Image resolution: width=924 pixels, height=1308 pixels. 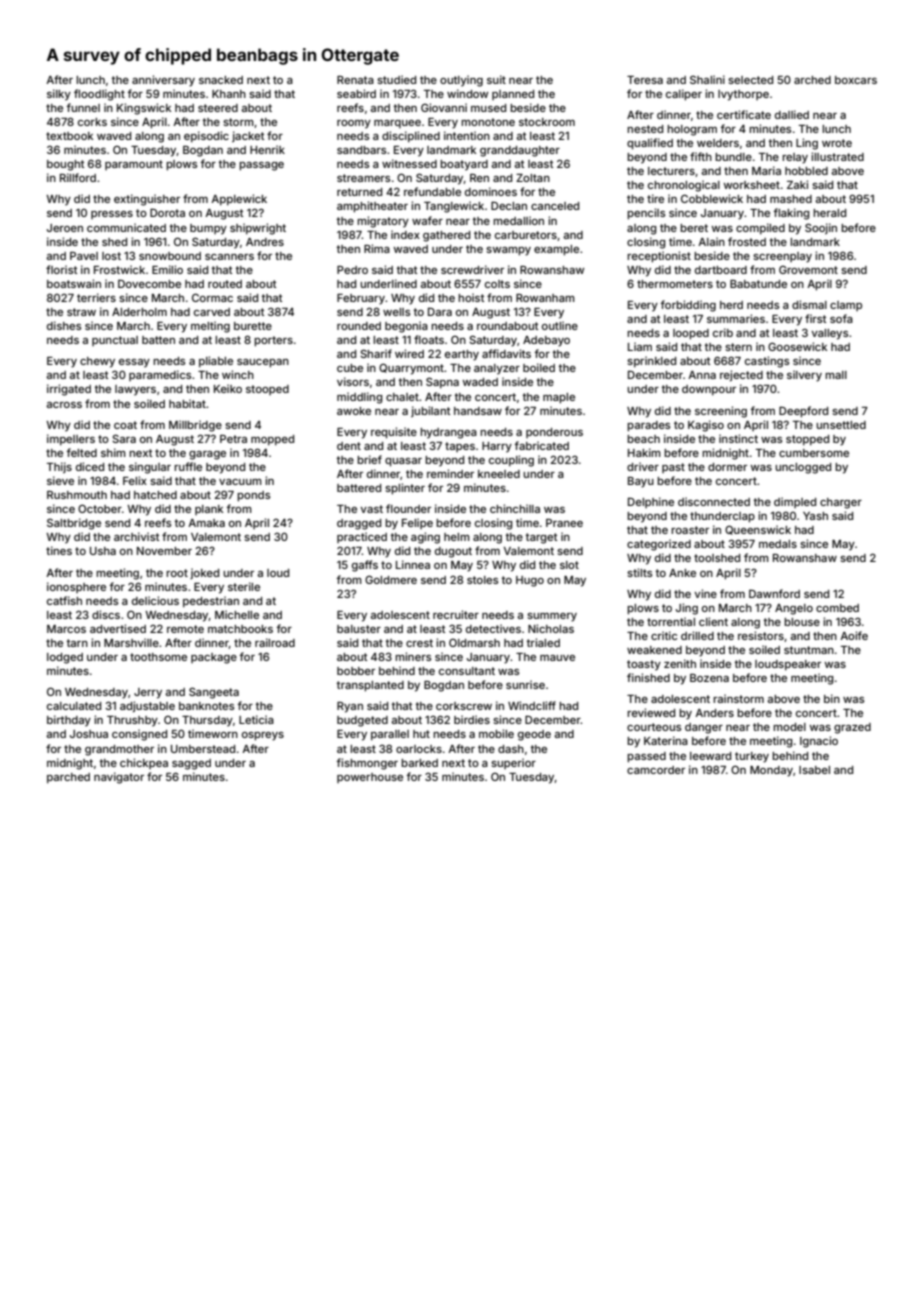 I want to click on dartboard, so click(x=721, y=270).
